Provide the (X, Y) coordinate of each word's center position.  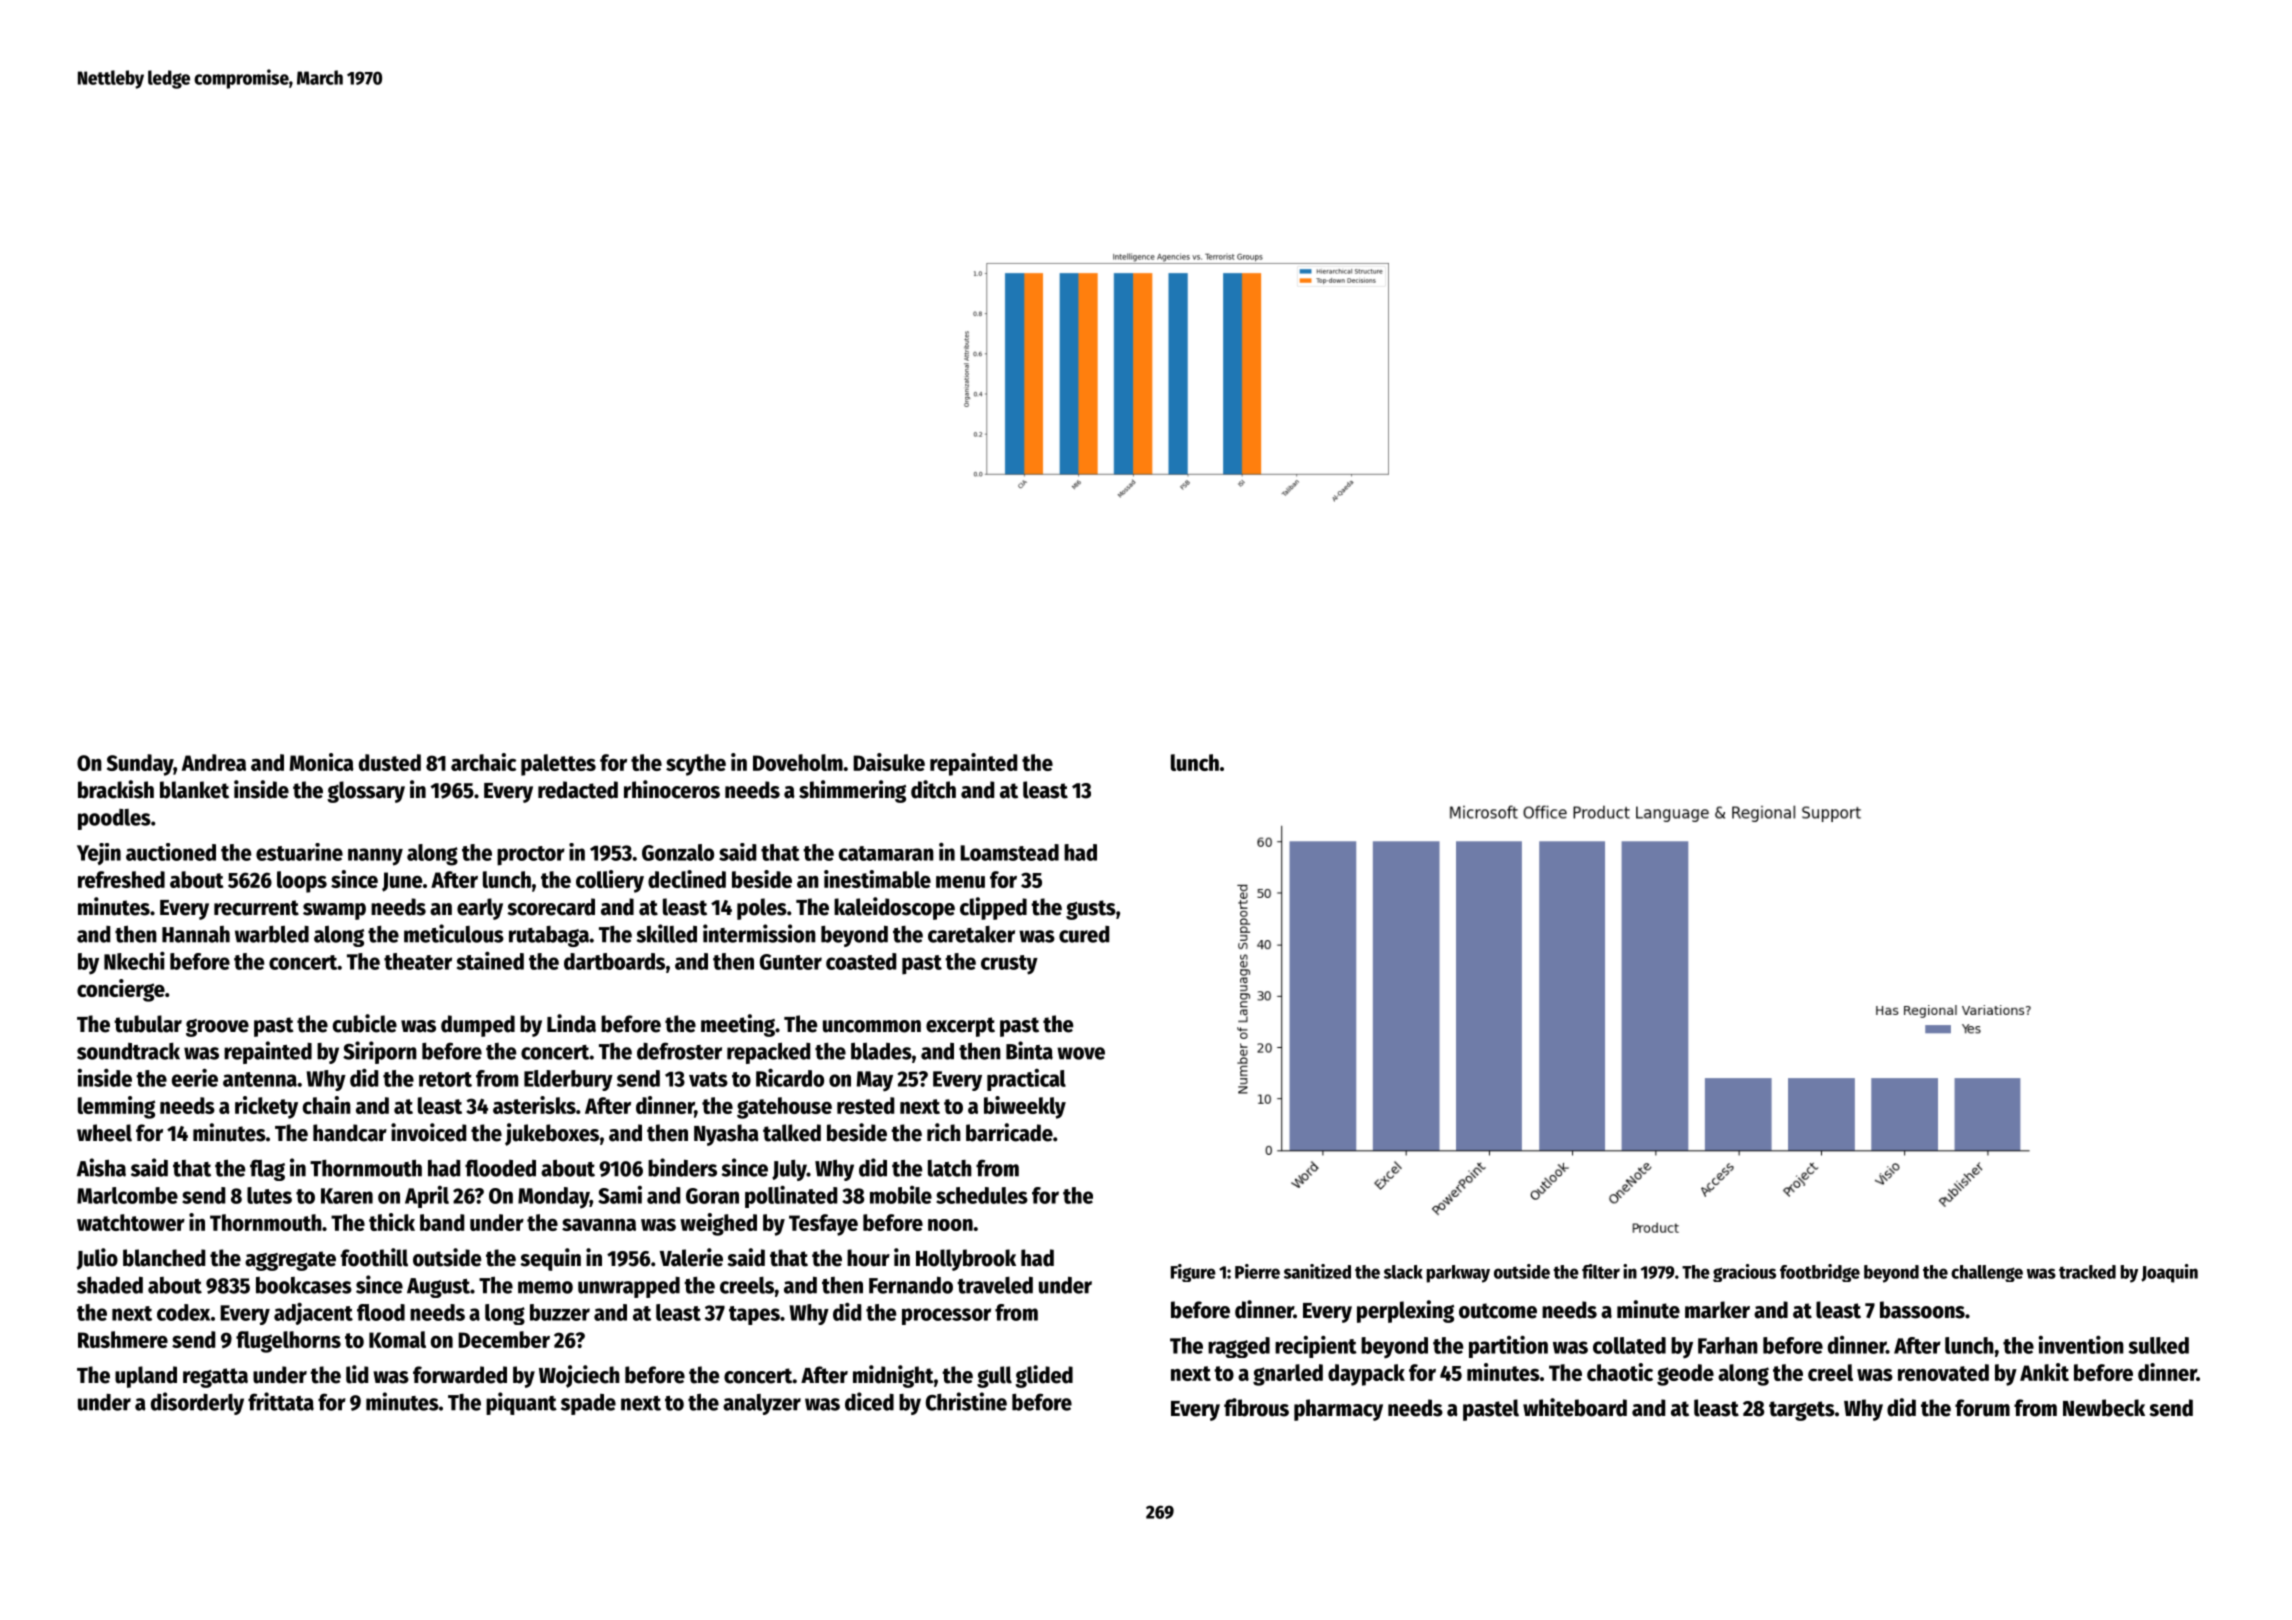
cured (1084, 934)
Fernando (911, 1285)
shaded (110, 1285)
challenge (1987, 1273)
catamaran (886, 853)
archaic (483, 762)
